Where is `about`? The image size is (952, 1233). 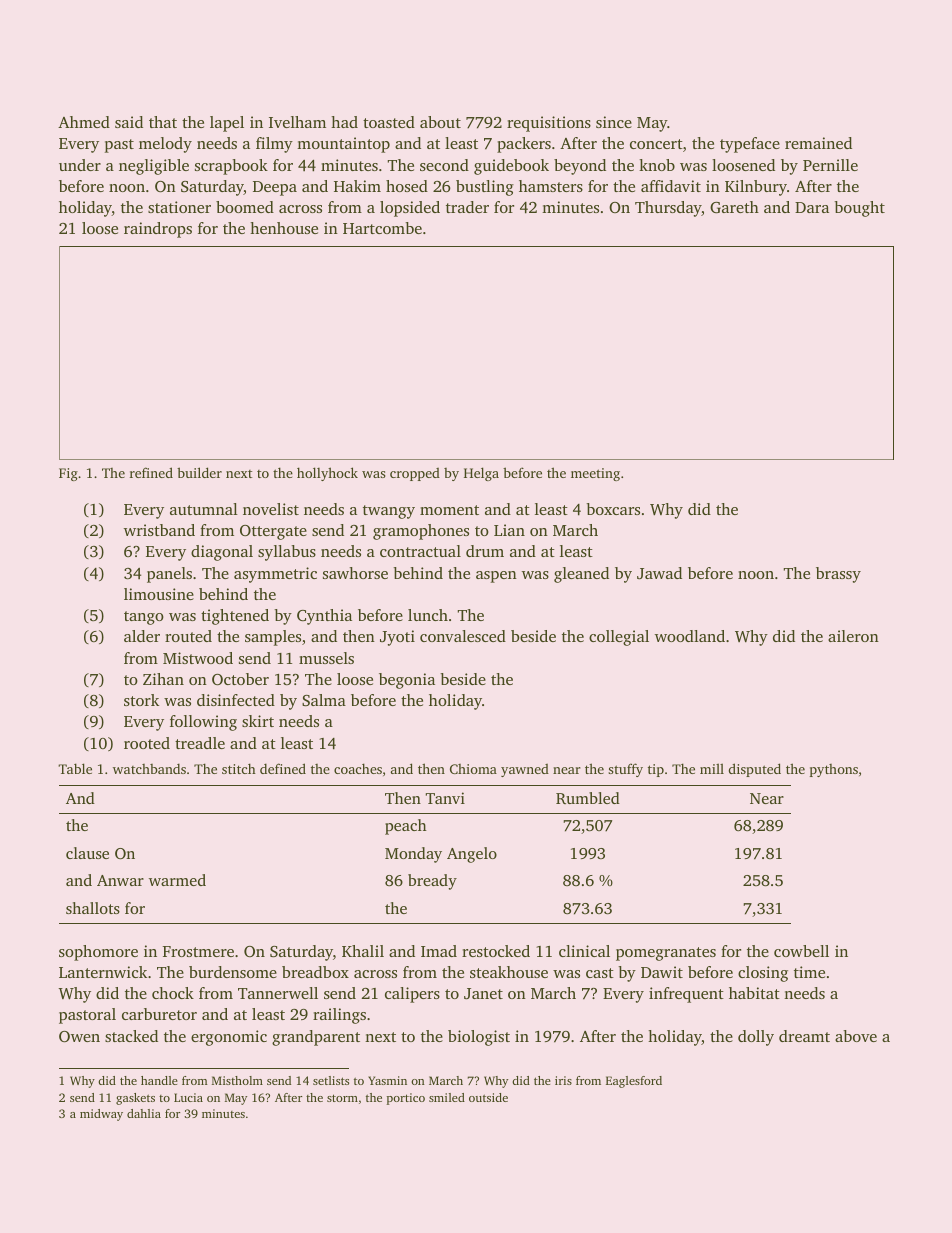 about is located at coordinates (440, 122).
